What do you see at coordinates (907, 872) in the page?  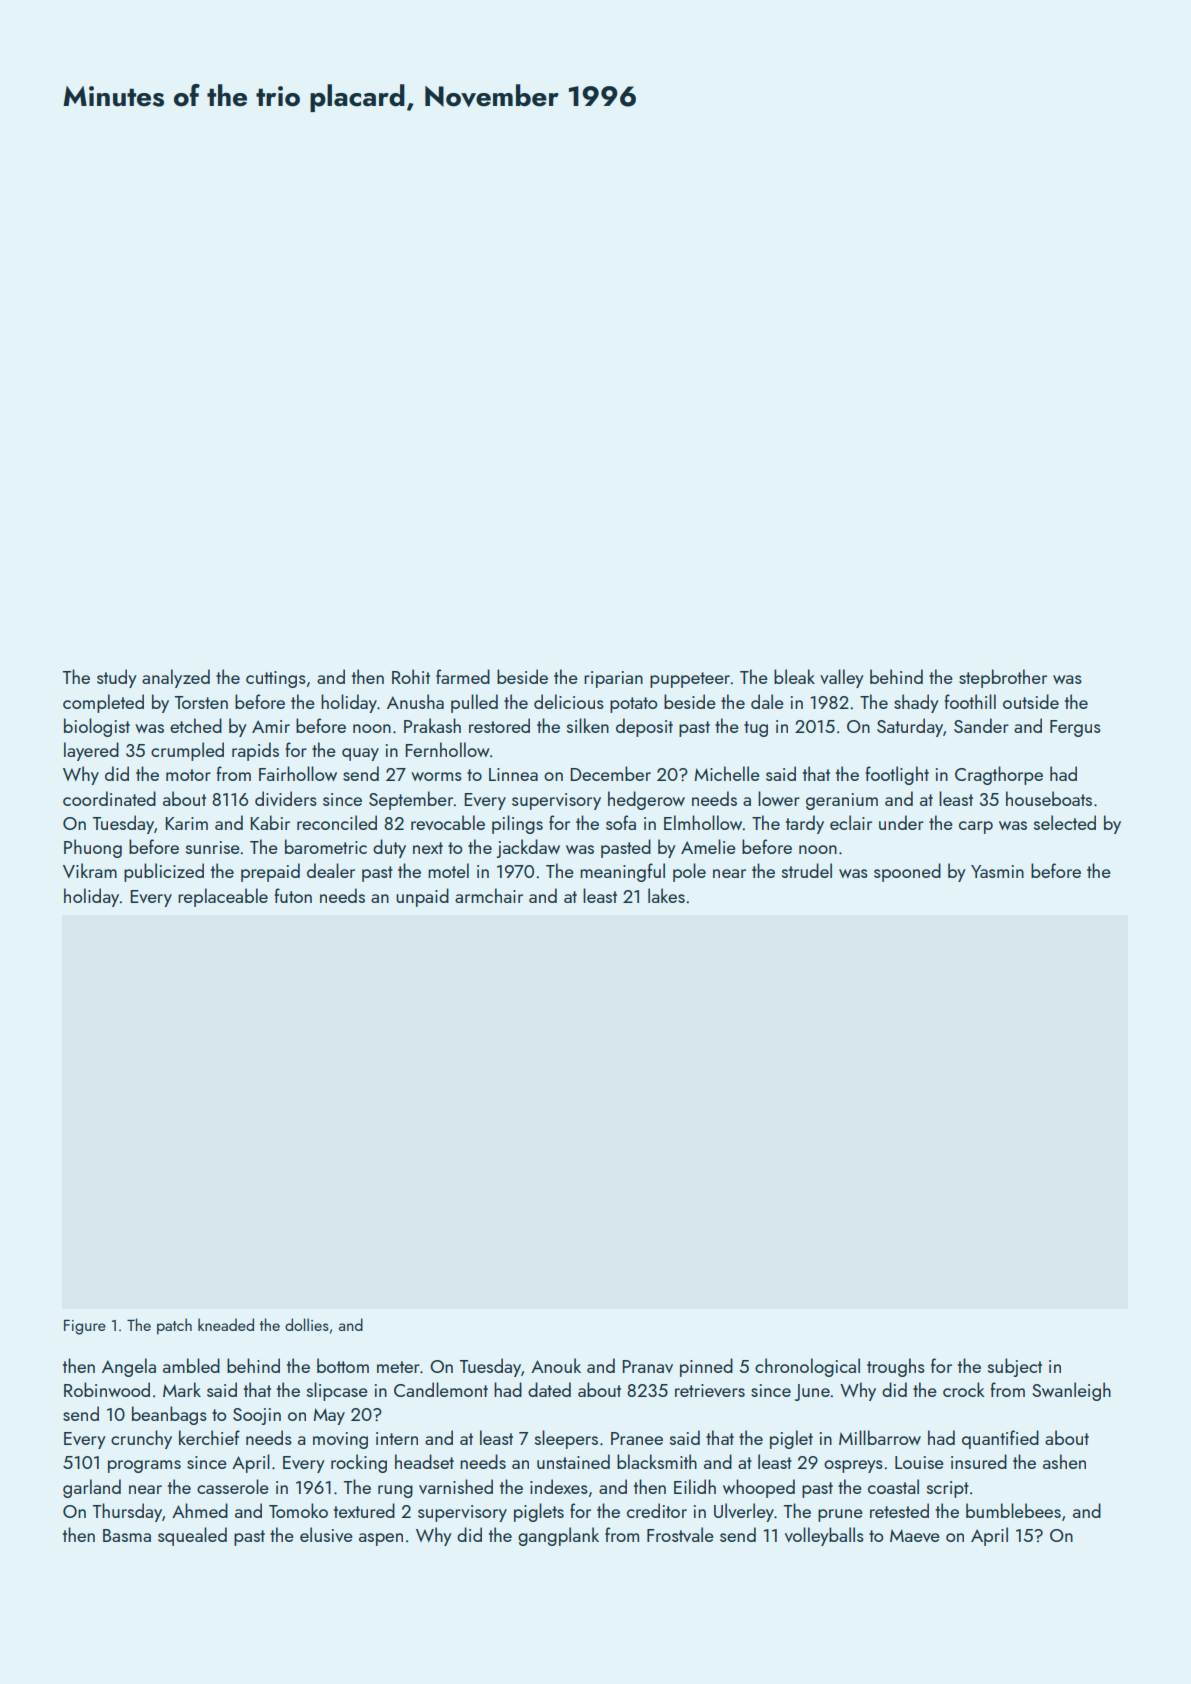 I see `spooned` at bounding box center [907, 872].
